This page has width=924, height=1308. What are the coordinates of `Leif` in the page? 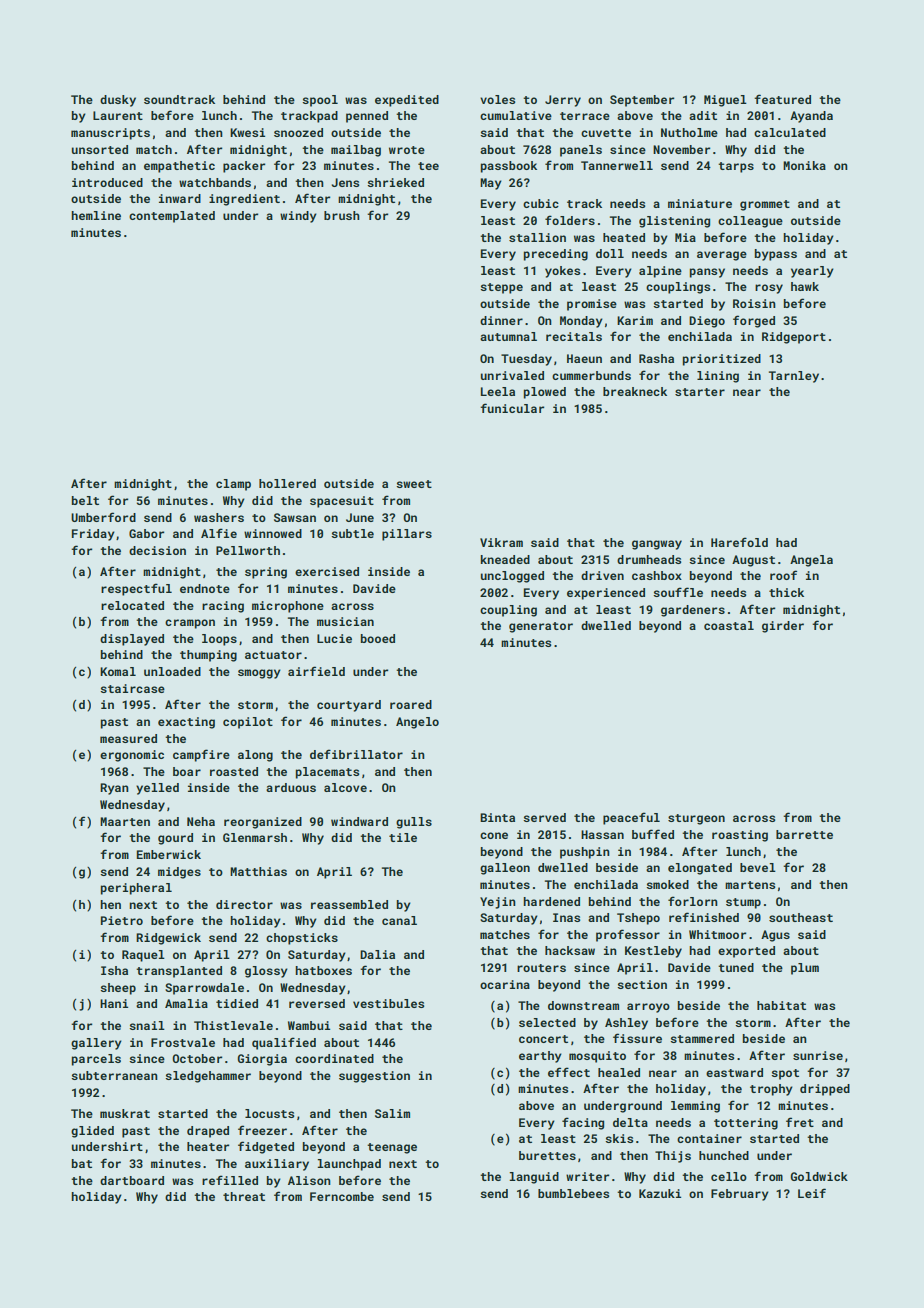 It's located at (812, 1193).
